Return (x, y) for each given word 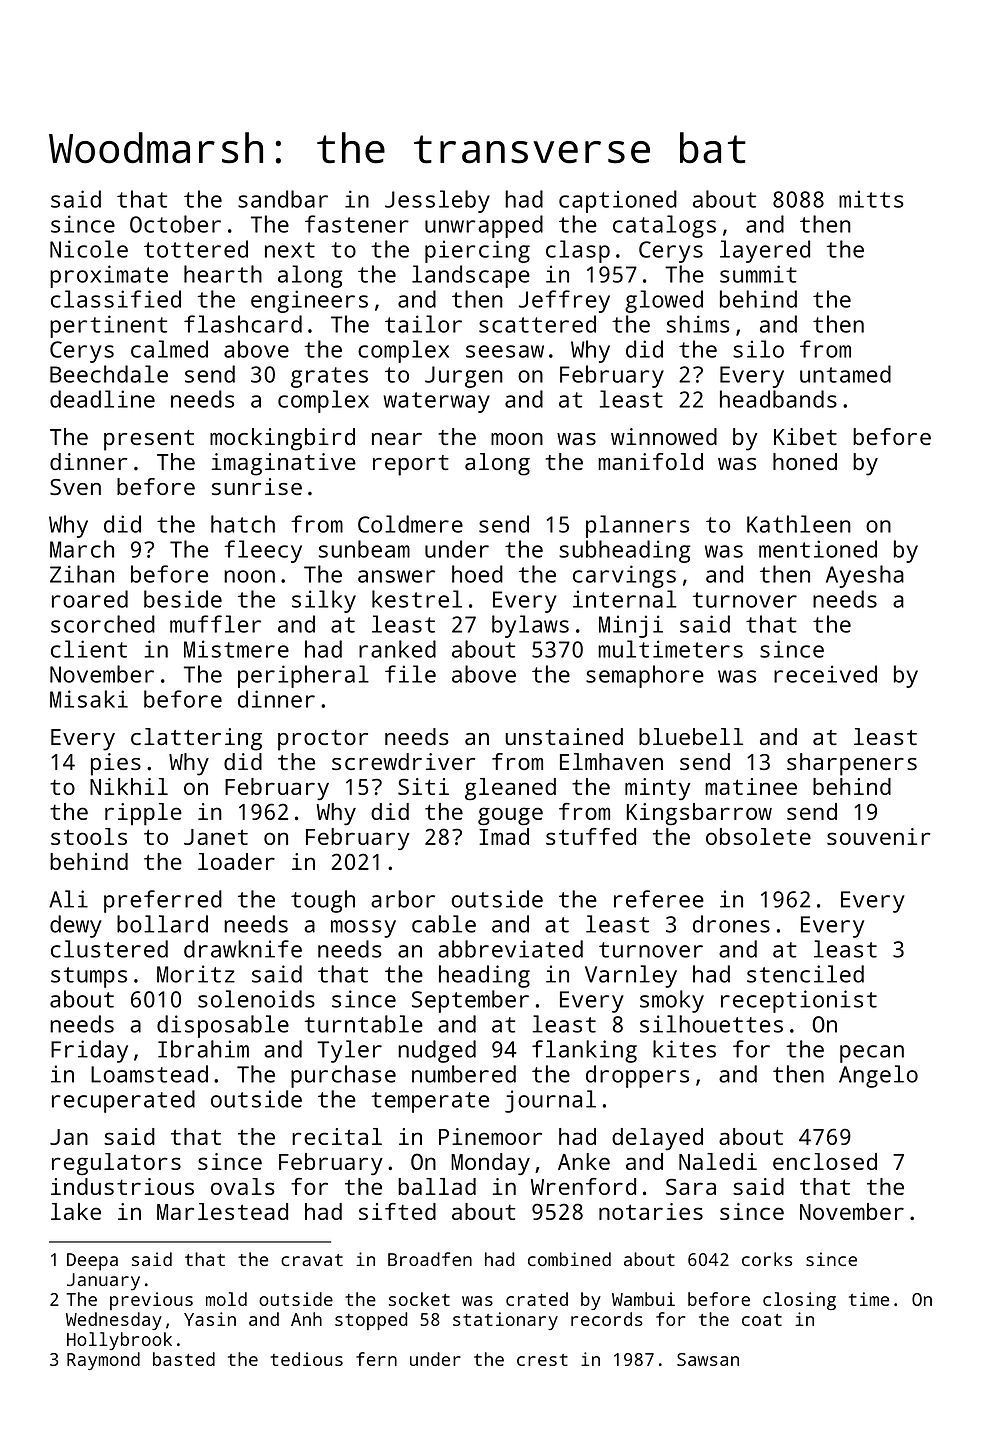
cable (444, 924)
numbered (464, 1074)
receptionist (799, 1001)
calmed (169, 349)
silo (758, 349)
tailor (423, 324)
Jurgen (464, 377)
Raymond (103, 1361)
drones (731, 924)
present (149, 440)
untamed (845, 374)
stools (89, 836)
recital (337, 1136)
